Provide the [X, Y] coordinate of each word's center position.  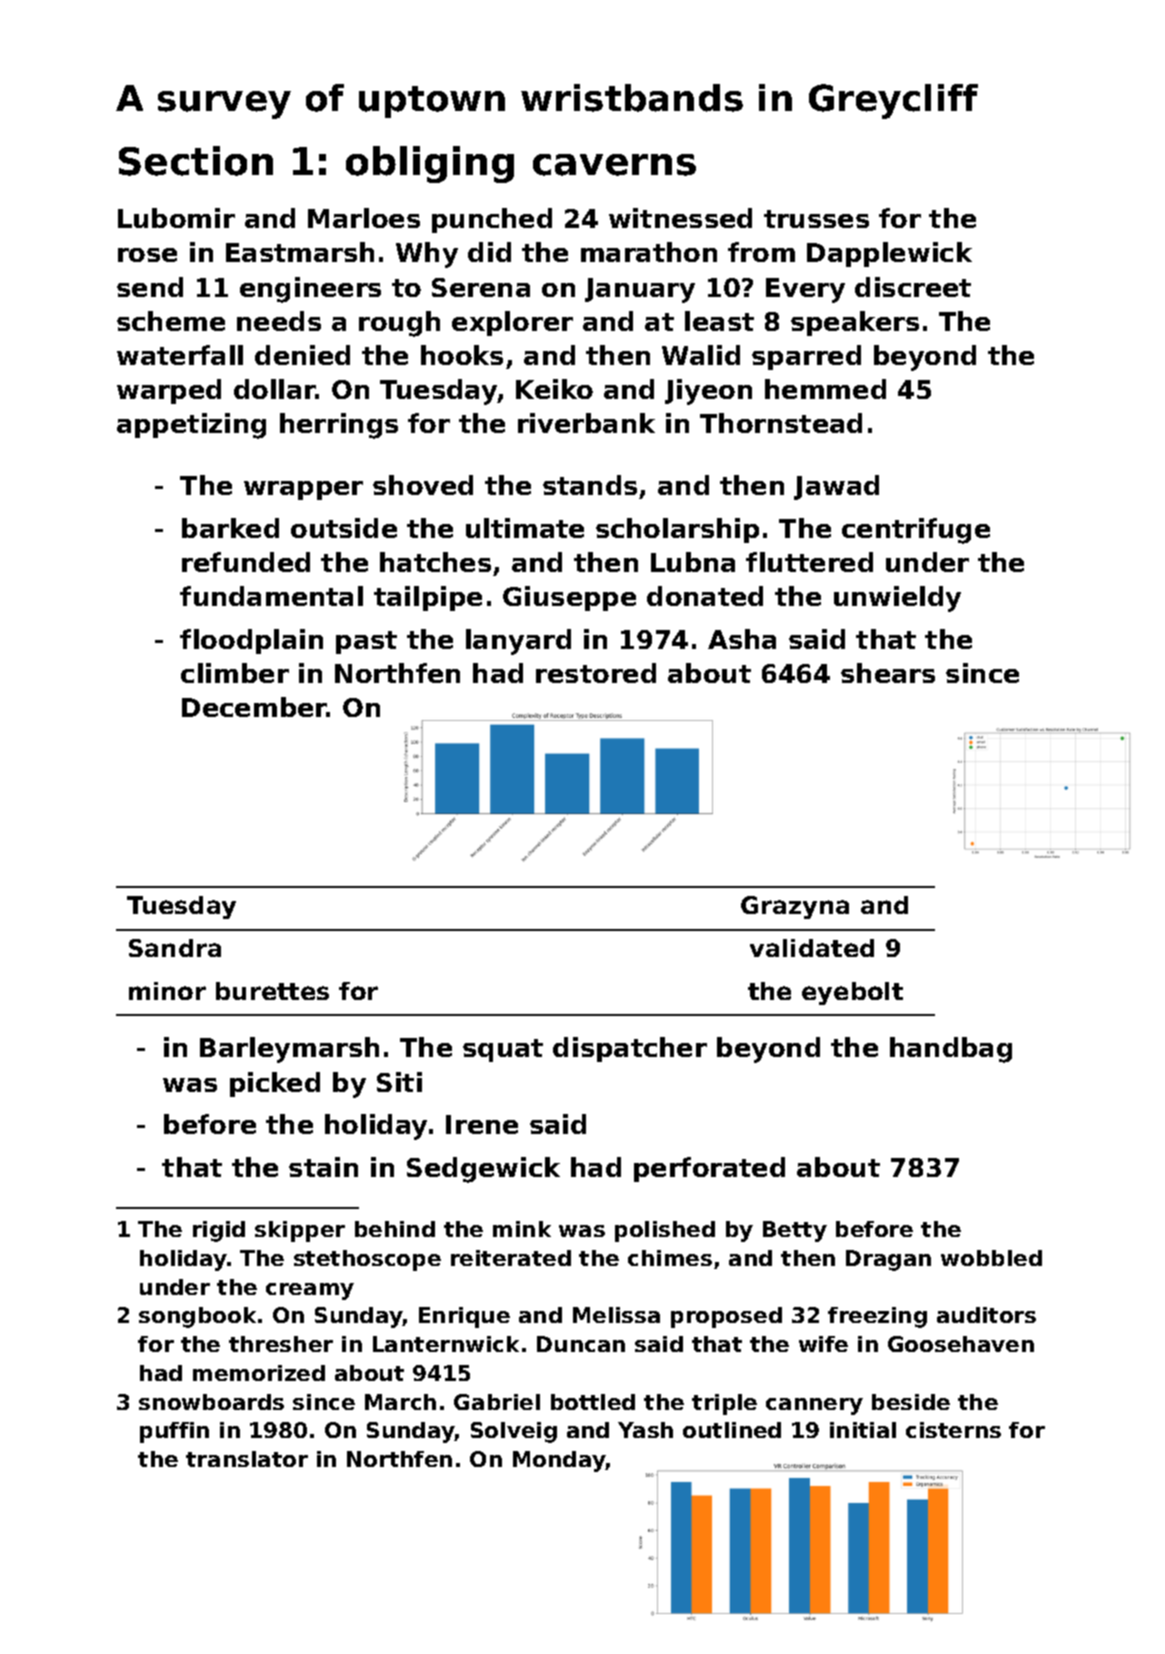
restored [596, 673]
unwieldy [897, 599]
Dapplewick [889, 254]
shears [888, 673]
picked [275, 1084]
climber [235, 673]
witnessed [680, 218]
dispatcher [630, 1049]
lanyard [518, 642]
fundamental [271, 596]
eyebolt [852, 993]
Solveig [514, 1432]
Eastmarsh [300, 252]
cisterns [953, 1430]
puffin [174, 1432]
